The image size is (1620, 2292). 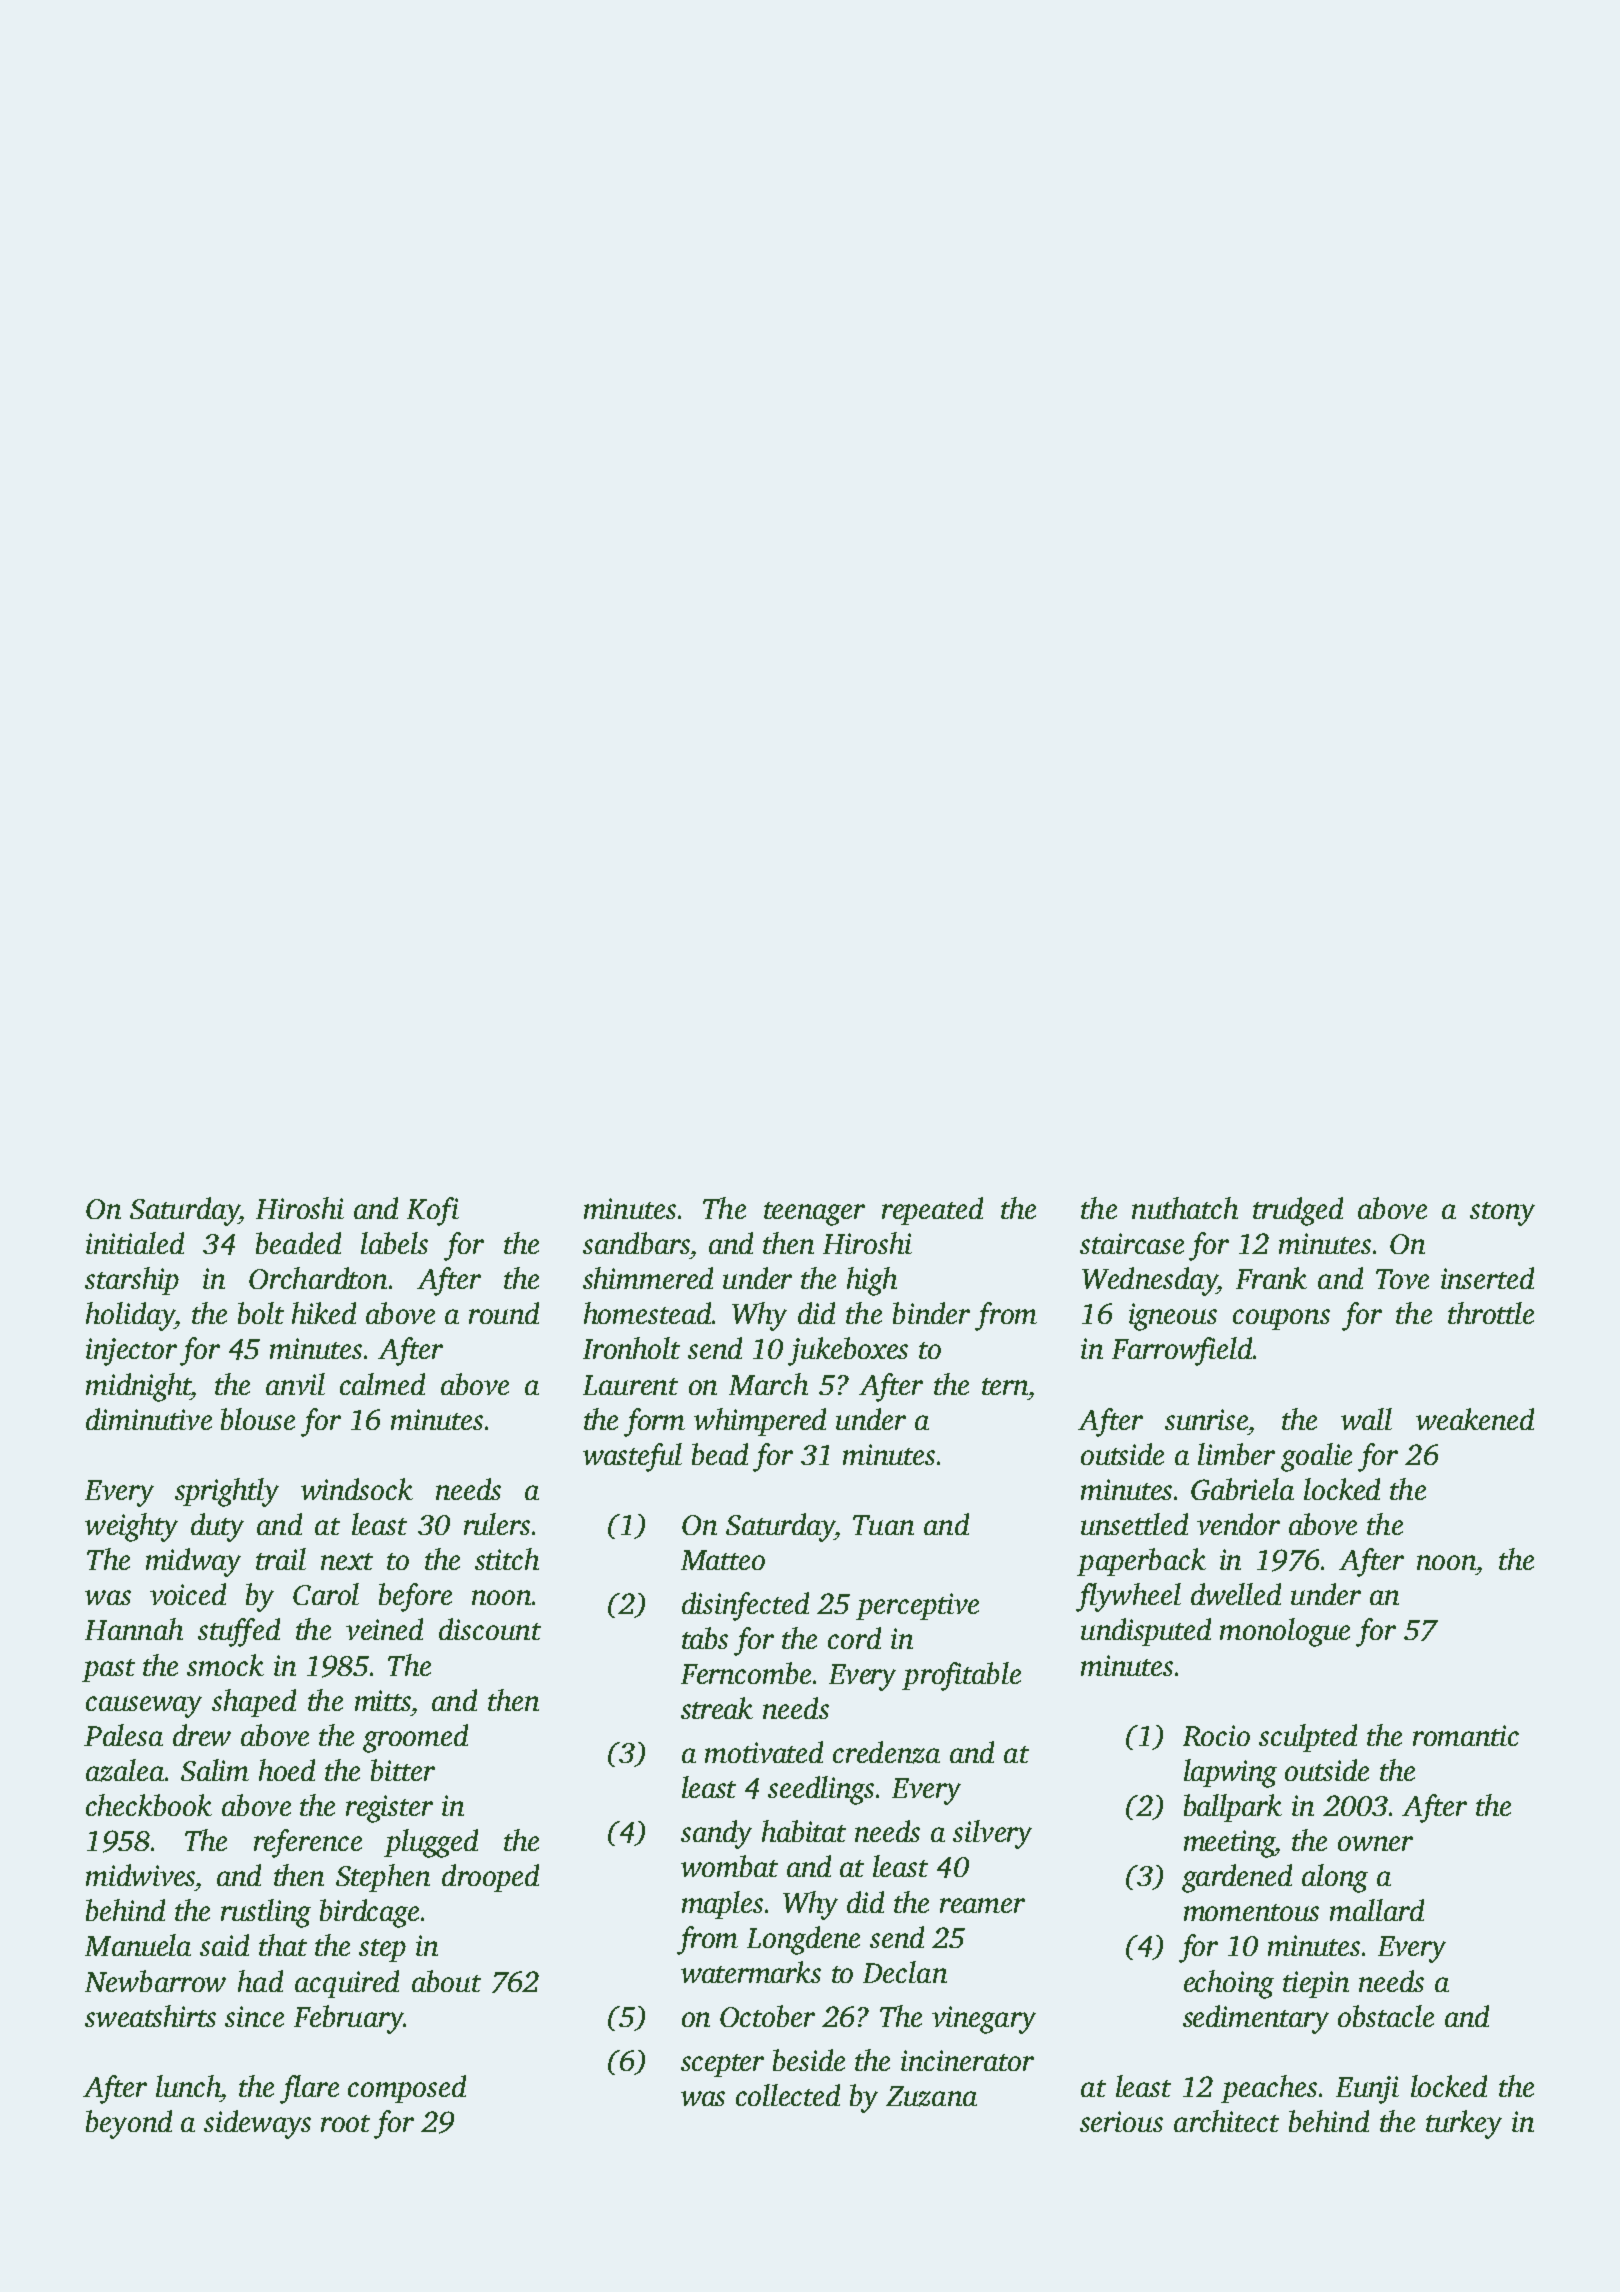 What do you see at coordinates (1502, 1214) in the screenshot?
I see `stony` at bounding box center [1502, 1214].
